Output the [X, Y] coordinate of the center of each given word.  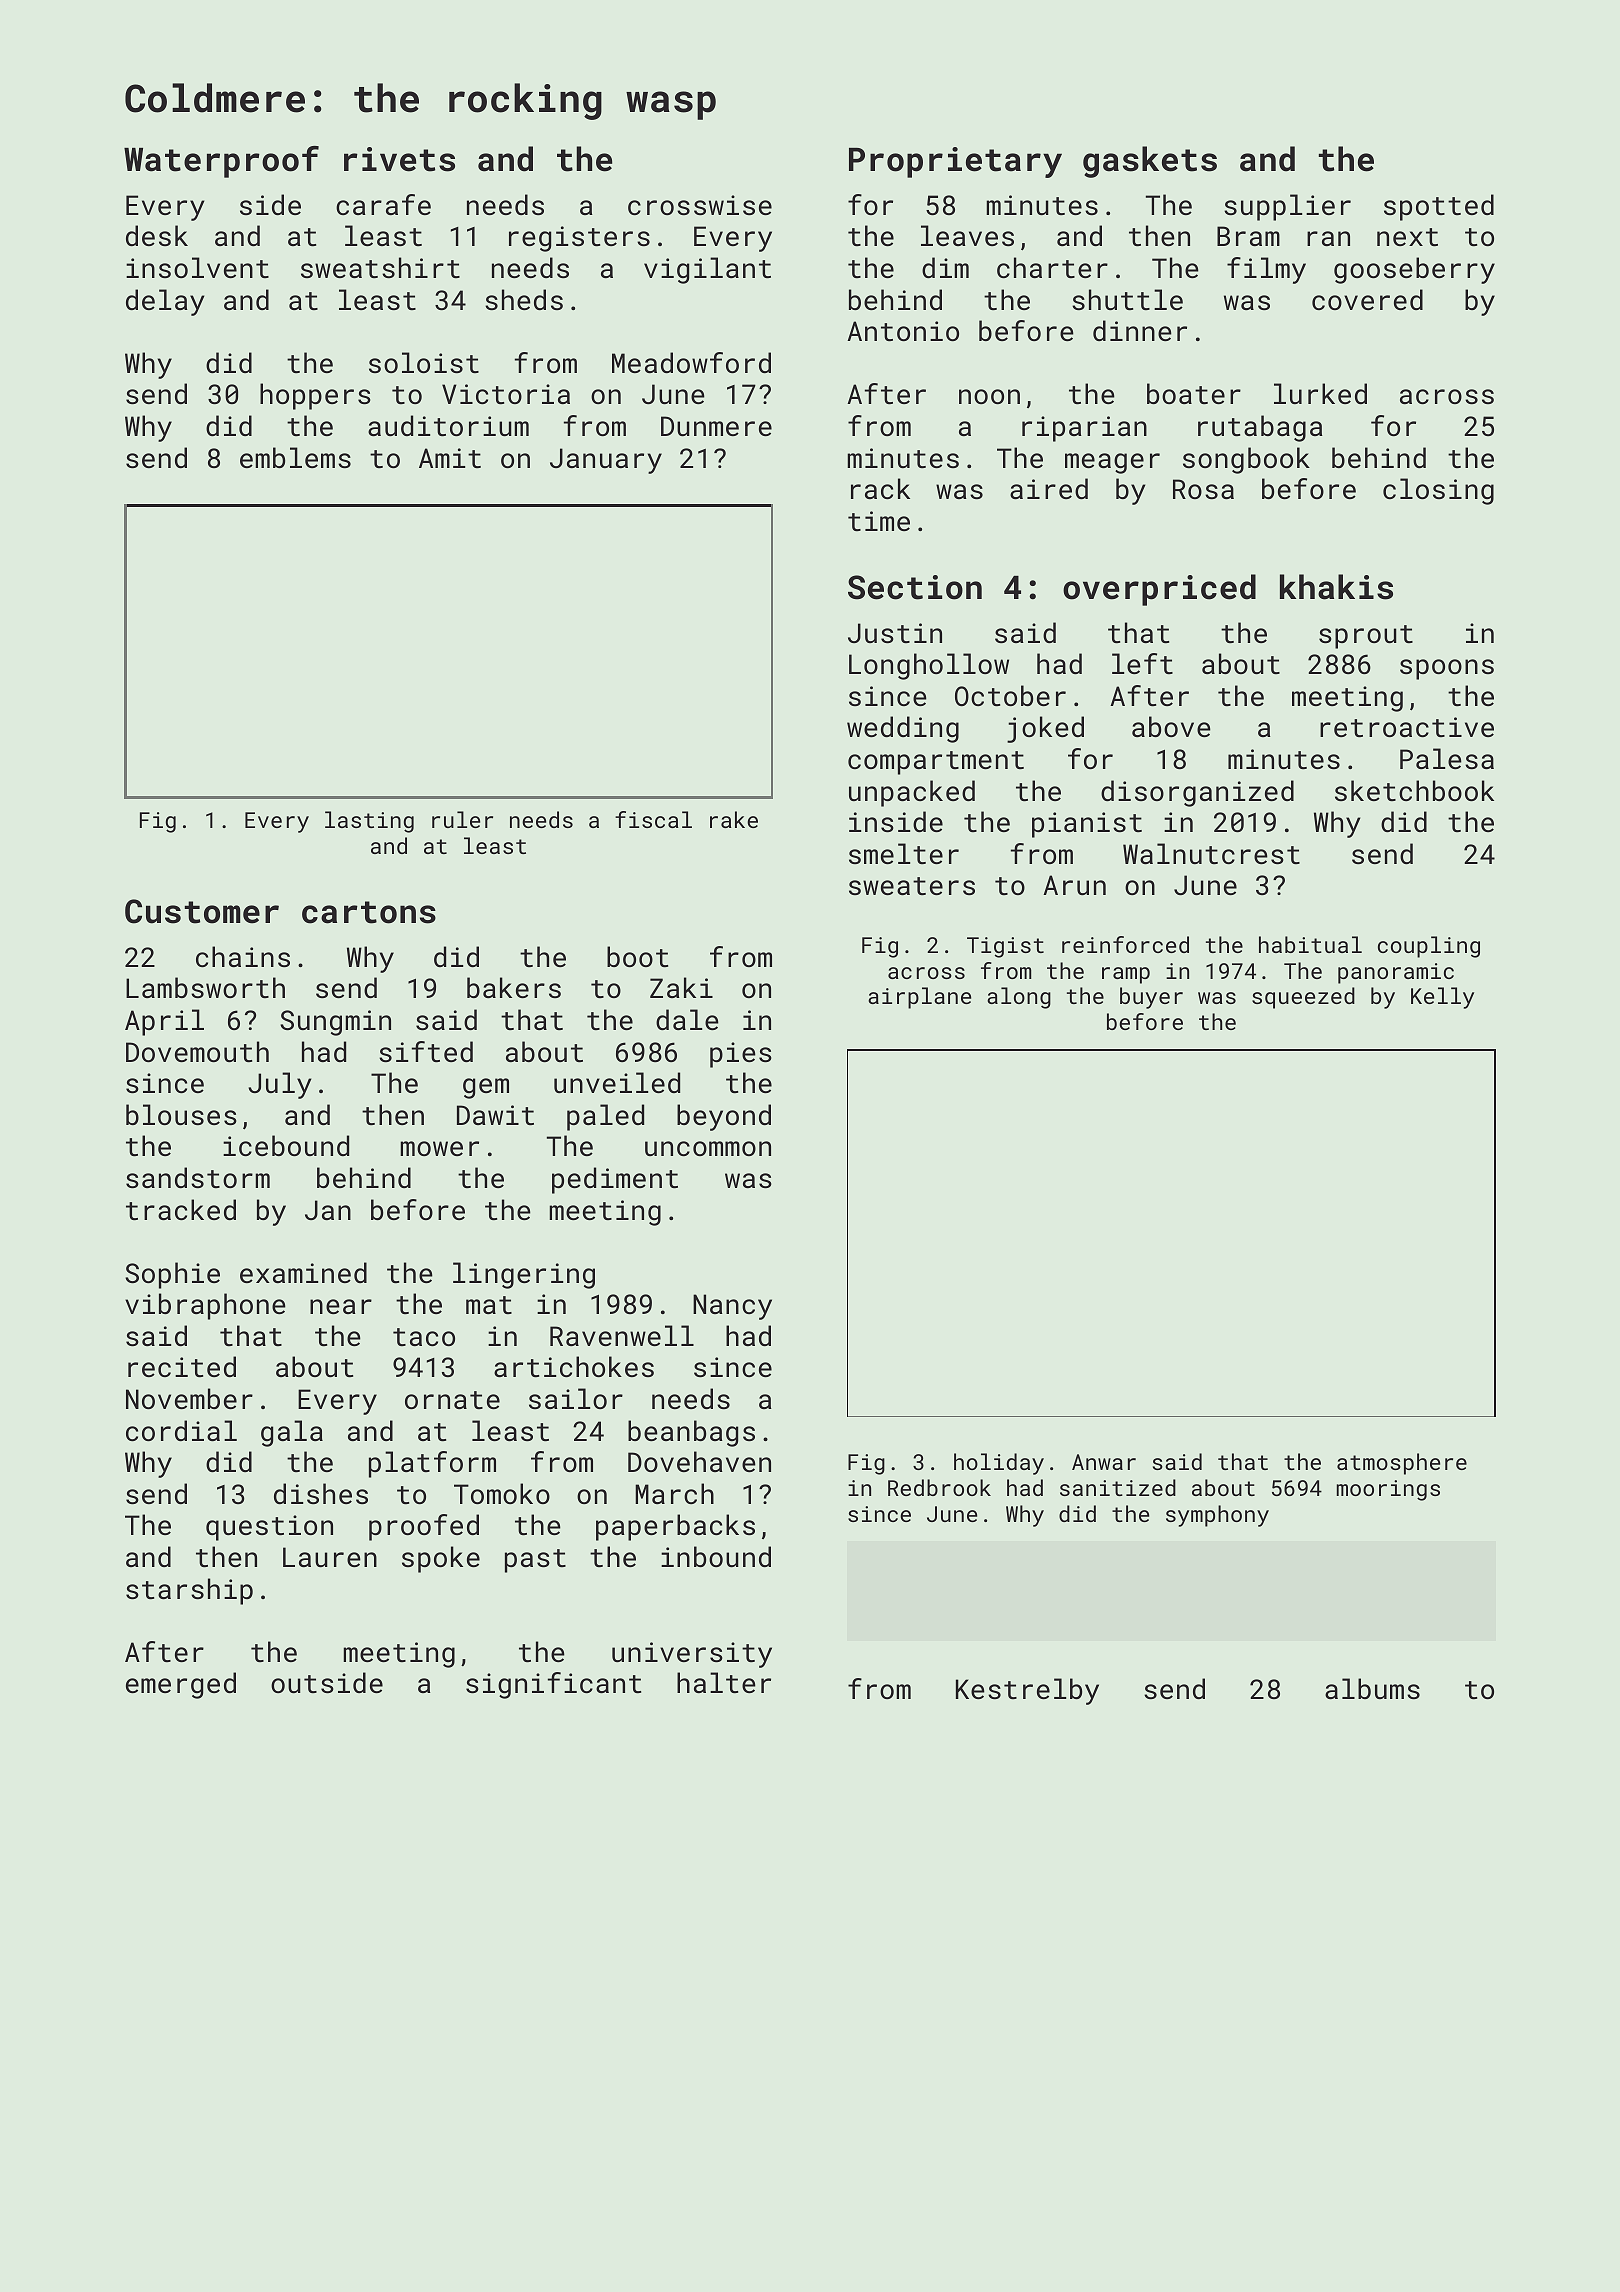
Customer [202, 911]
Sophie [172, 1275]
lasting [369, 822]
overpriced [1159, 590]
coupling [1429, 947]
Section [915, 587]
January [606, 461]
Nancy [732, 1307]
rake [734, 819]
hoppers [315, 396]
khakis [1336, 587]
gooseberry [1414, 270]
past [535, 1561]
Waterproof [221, 162]
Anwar [1104, 1462]
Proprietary [955, 162]
